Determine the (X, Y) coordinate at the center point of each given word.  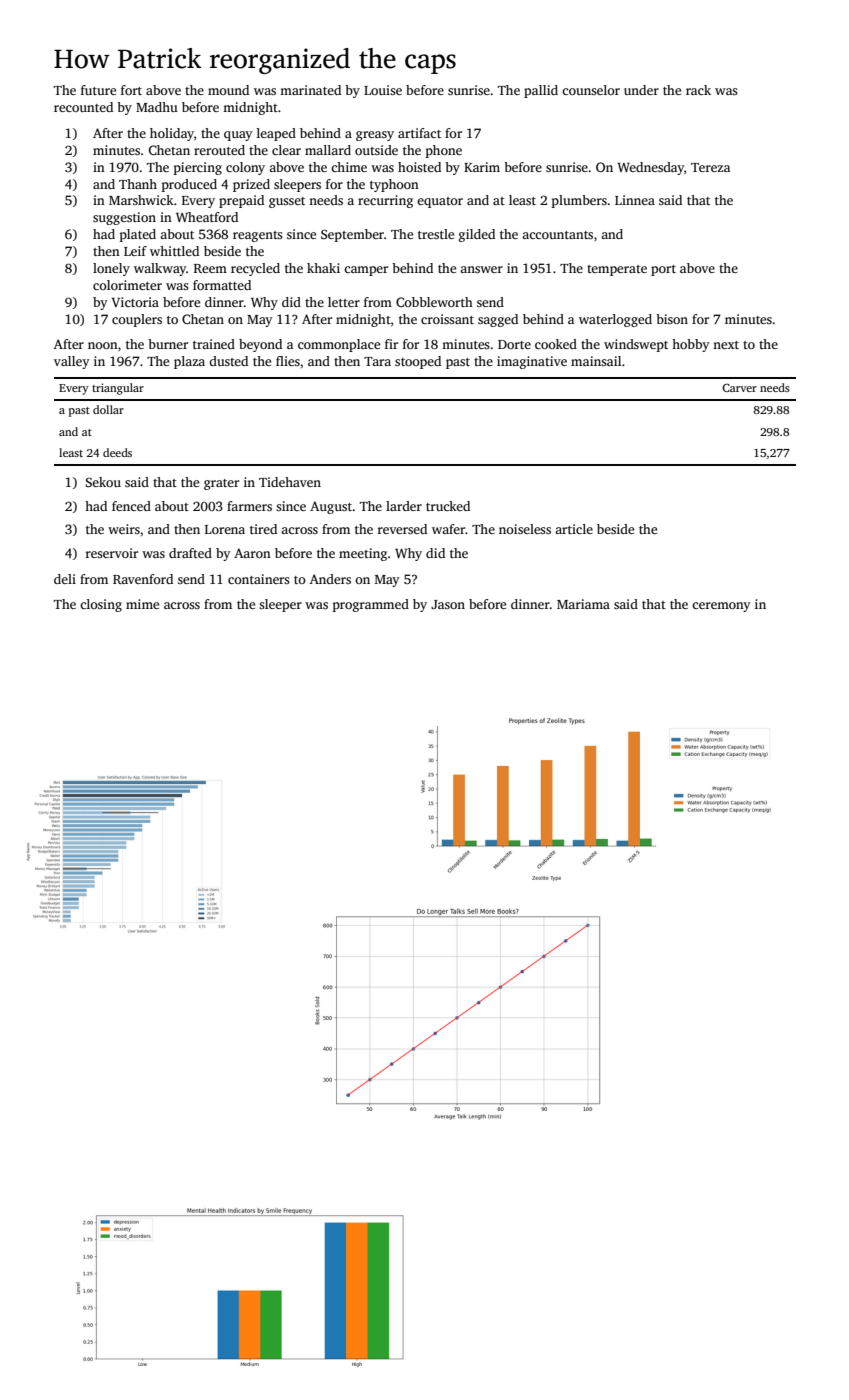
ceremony (721, 607)
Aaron (252, 553)
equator (440, 202)
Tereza (710, 167)
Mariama (583, 604)
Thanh (138, 184)
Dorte (514, 344)
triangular (118, 389)
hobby (690, 345)
